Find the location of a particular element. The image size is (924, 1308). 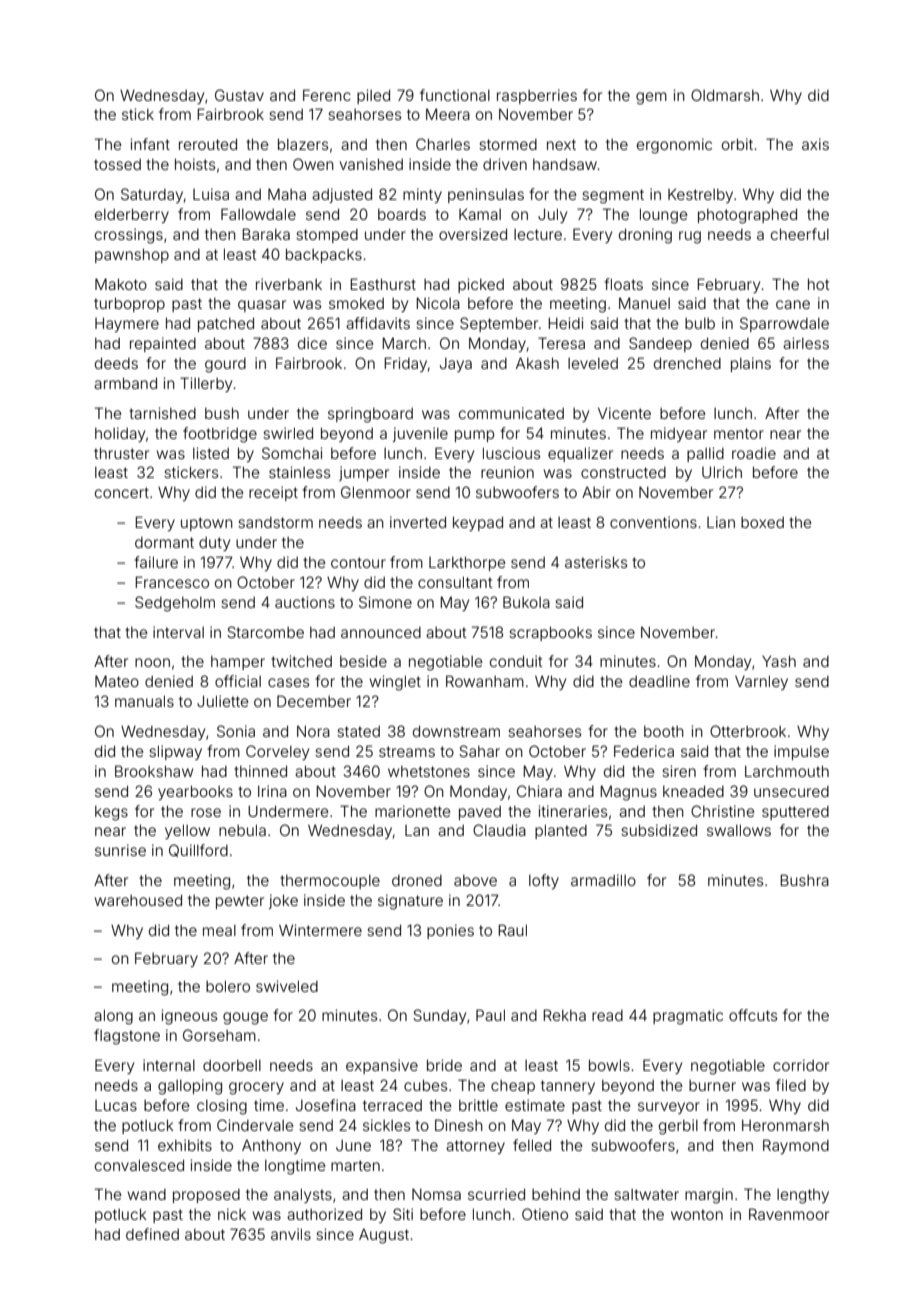

airless is located at coordinates (806, 343).
